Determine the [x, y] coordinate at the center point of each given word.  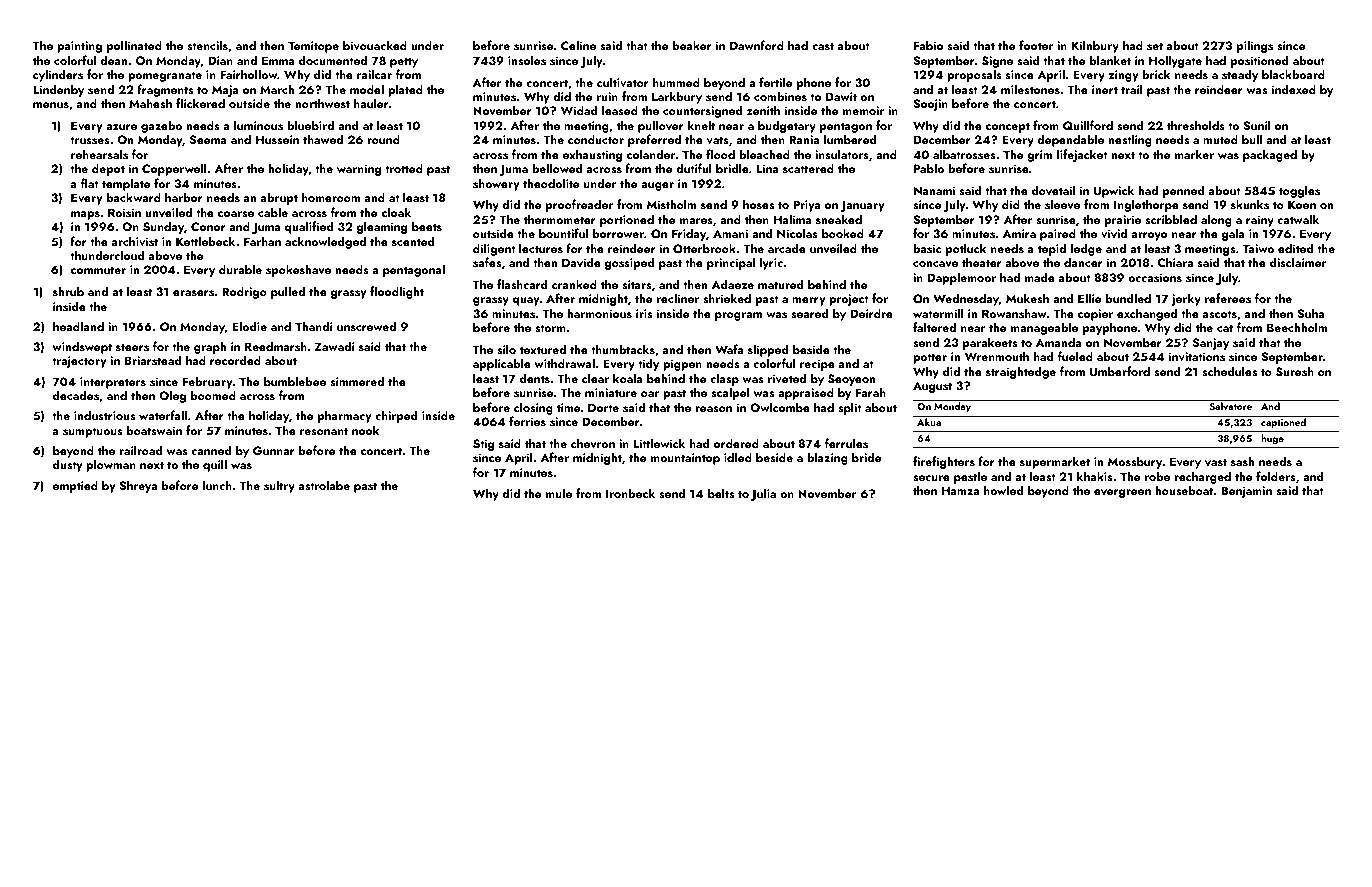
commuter [98, 270]
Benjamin [1246, 492]
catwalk [1298, 219]
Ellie [1089, 298]
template [126, 184]
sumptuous [93, 432]
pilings [1255, 46]
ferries [527, 421]
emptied [75, 486]
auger [657, 186]
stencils [207, 45]
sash [1242, 461]
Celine [578, 45]
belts [721, 493]
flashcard [522, 284]
